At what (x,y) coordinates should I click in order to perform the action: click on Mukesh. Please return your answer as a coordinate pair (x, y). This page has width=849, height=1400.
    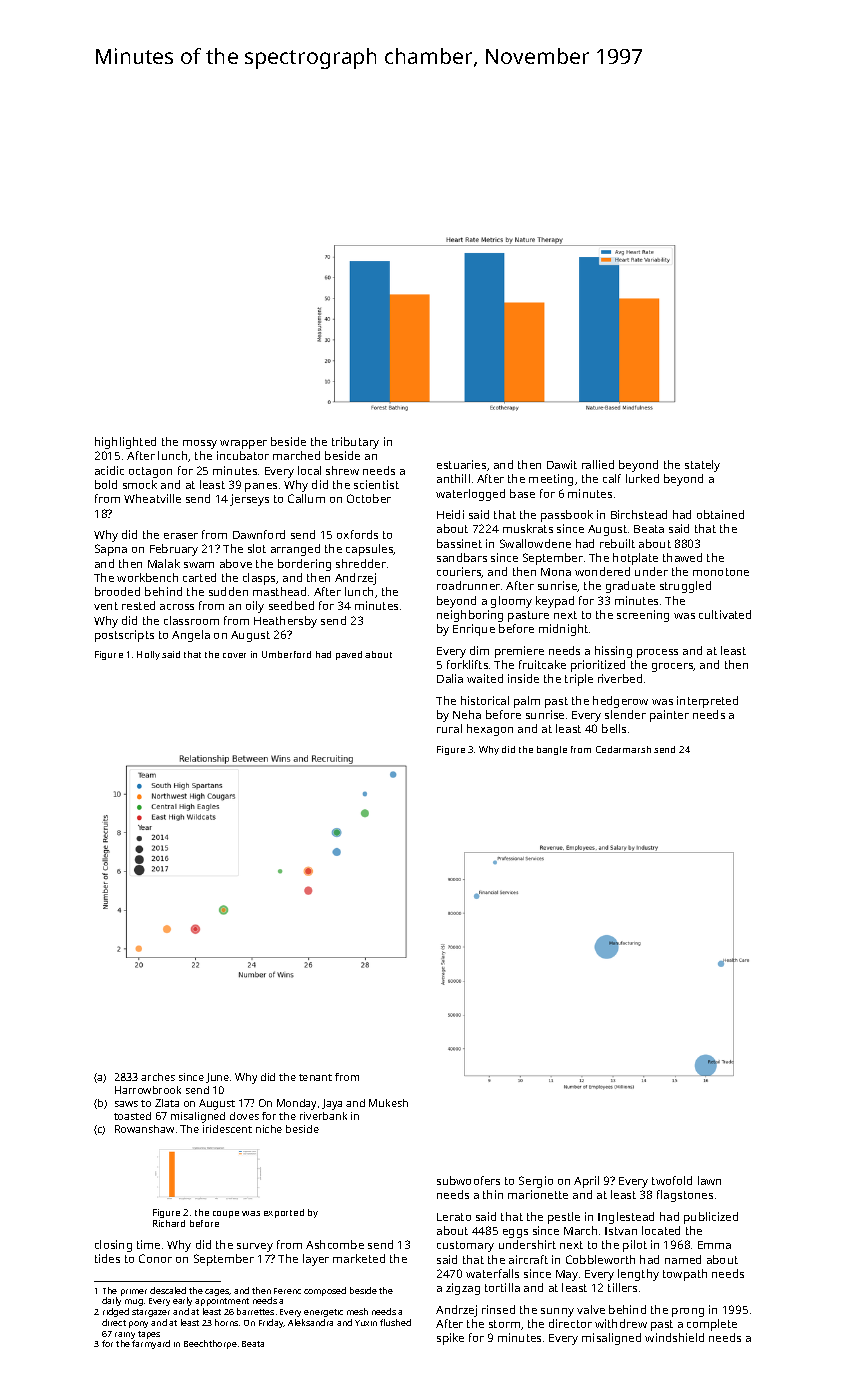
    Looking at the image, I should click on (388, 1103).
